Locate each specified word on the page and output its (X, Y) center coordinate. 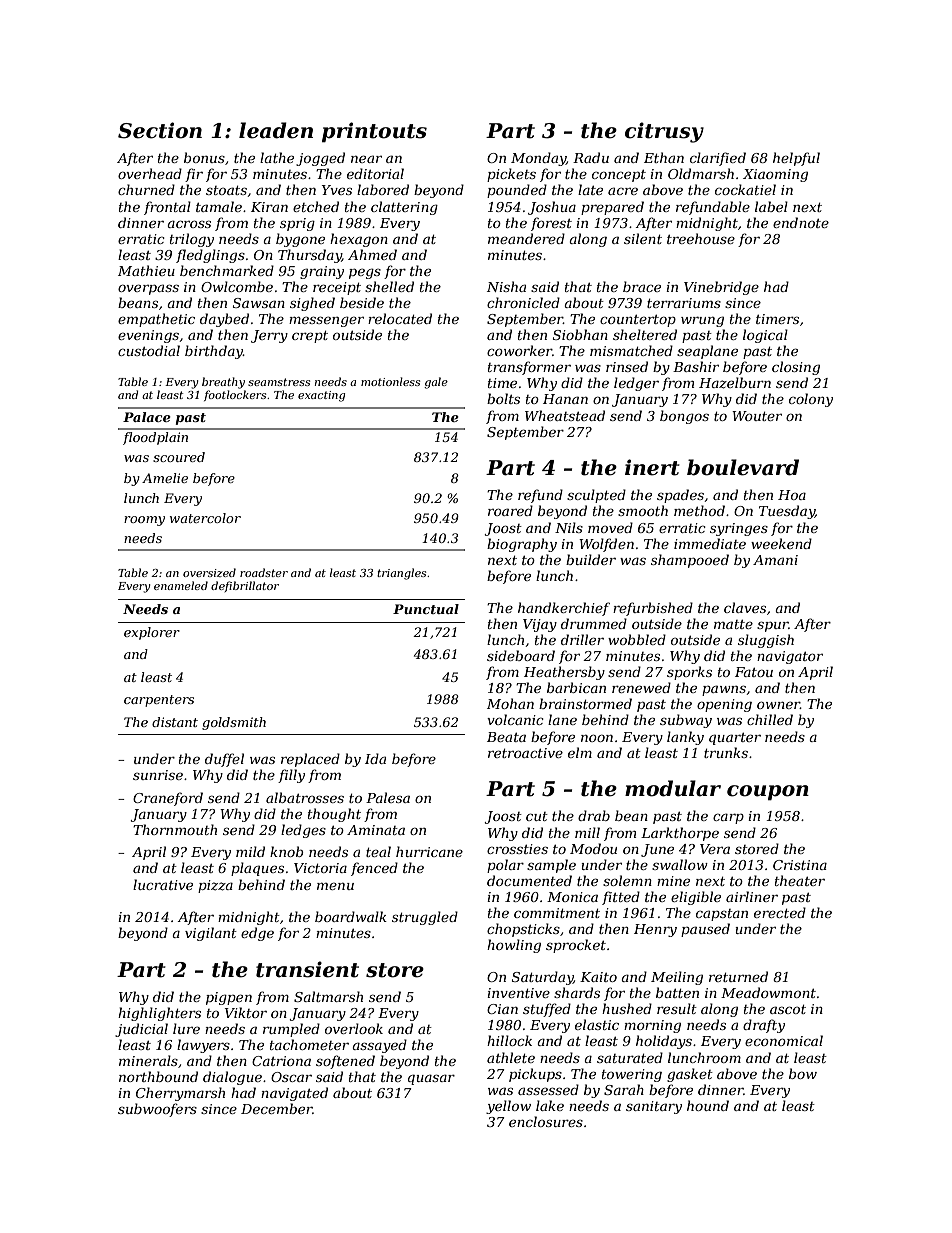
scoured (179, 457)
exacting (321, 396)
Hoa (792, 495)
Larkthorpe (680, 834)
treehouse (701, 238)
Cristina (800, 865)
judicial (141, 1030)
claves (745, 607)
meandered (526, 238)
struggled (425, 918)
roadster (264, 572)
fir (194, 175)
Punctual (426, 609)
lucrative (163, 884)
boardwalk (351, 916)
